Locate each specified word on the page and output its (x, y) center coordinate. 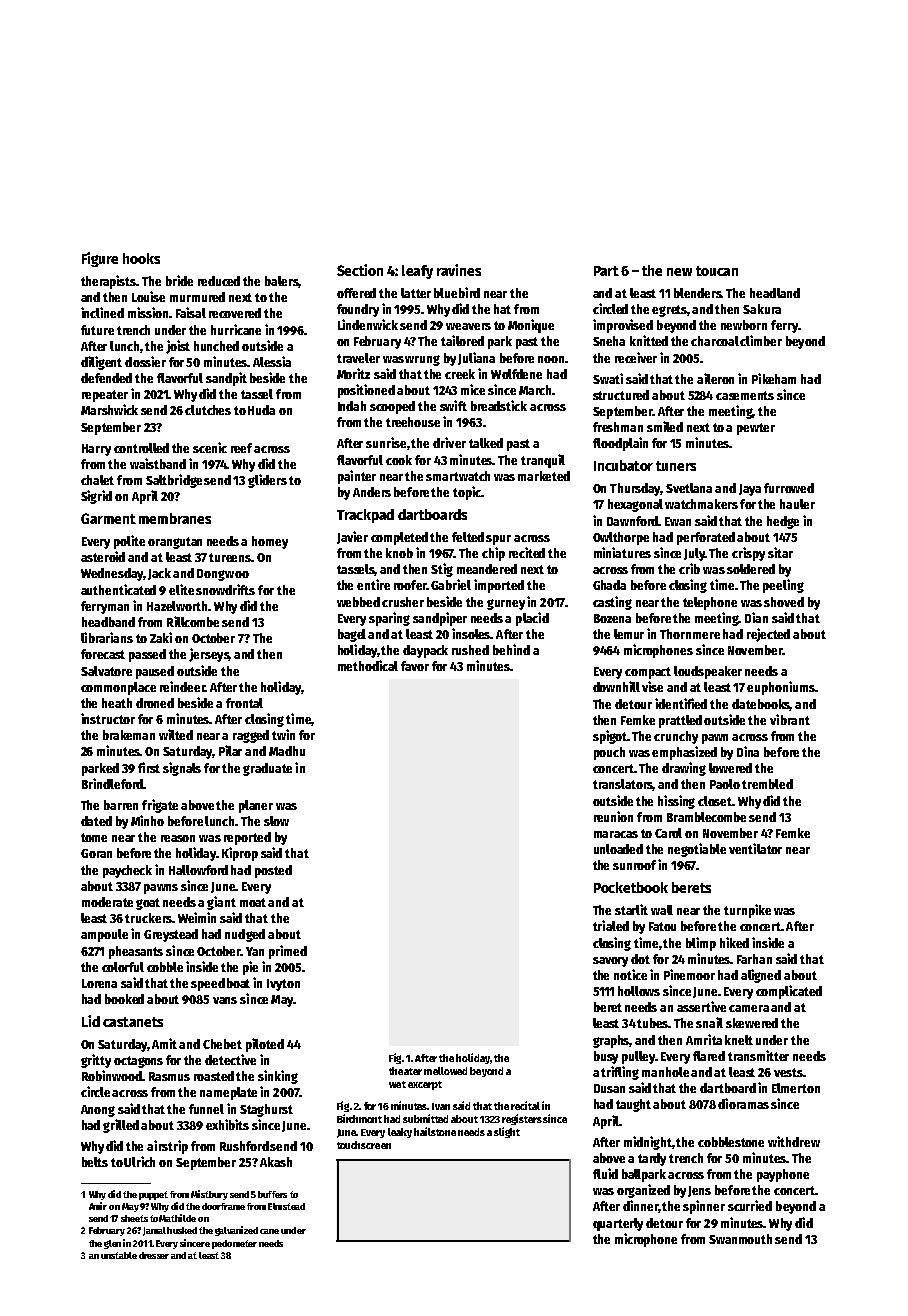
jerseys (209, 655)
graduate (267, 769)
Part (606, 271)
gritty (96, 1061)
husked (182, 1230)
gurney (506, 604)
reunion (613, 816)
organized (643, 1191)
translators (623, 785)
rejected (768, 635)
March (535, 390)
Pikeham (774, 378)
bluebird (457, 292)
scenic (210, 447)
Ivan (441, 1106)
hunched (216, 346)
